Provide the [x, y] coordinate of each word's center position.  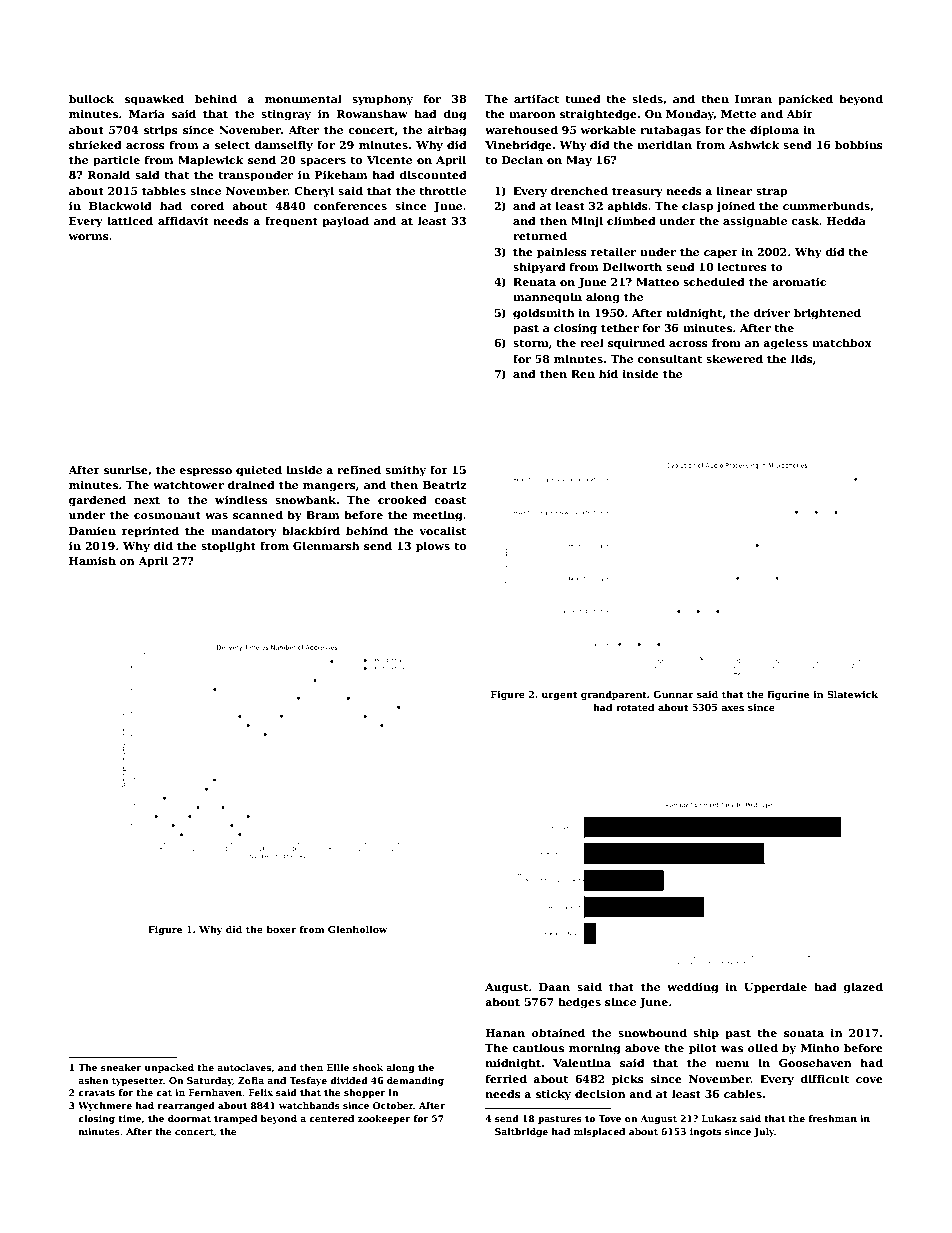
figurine [788, 695]
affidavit [183, 220]
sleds [647, 98]
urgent [559, 695]
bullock [91, 98]
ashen [93, 1080]
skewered [734, 358]
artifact [536, 98]
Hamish [92, 560]
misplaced [599, 1132]
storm [531, 343]
